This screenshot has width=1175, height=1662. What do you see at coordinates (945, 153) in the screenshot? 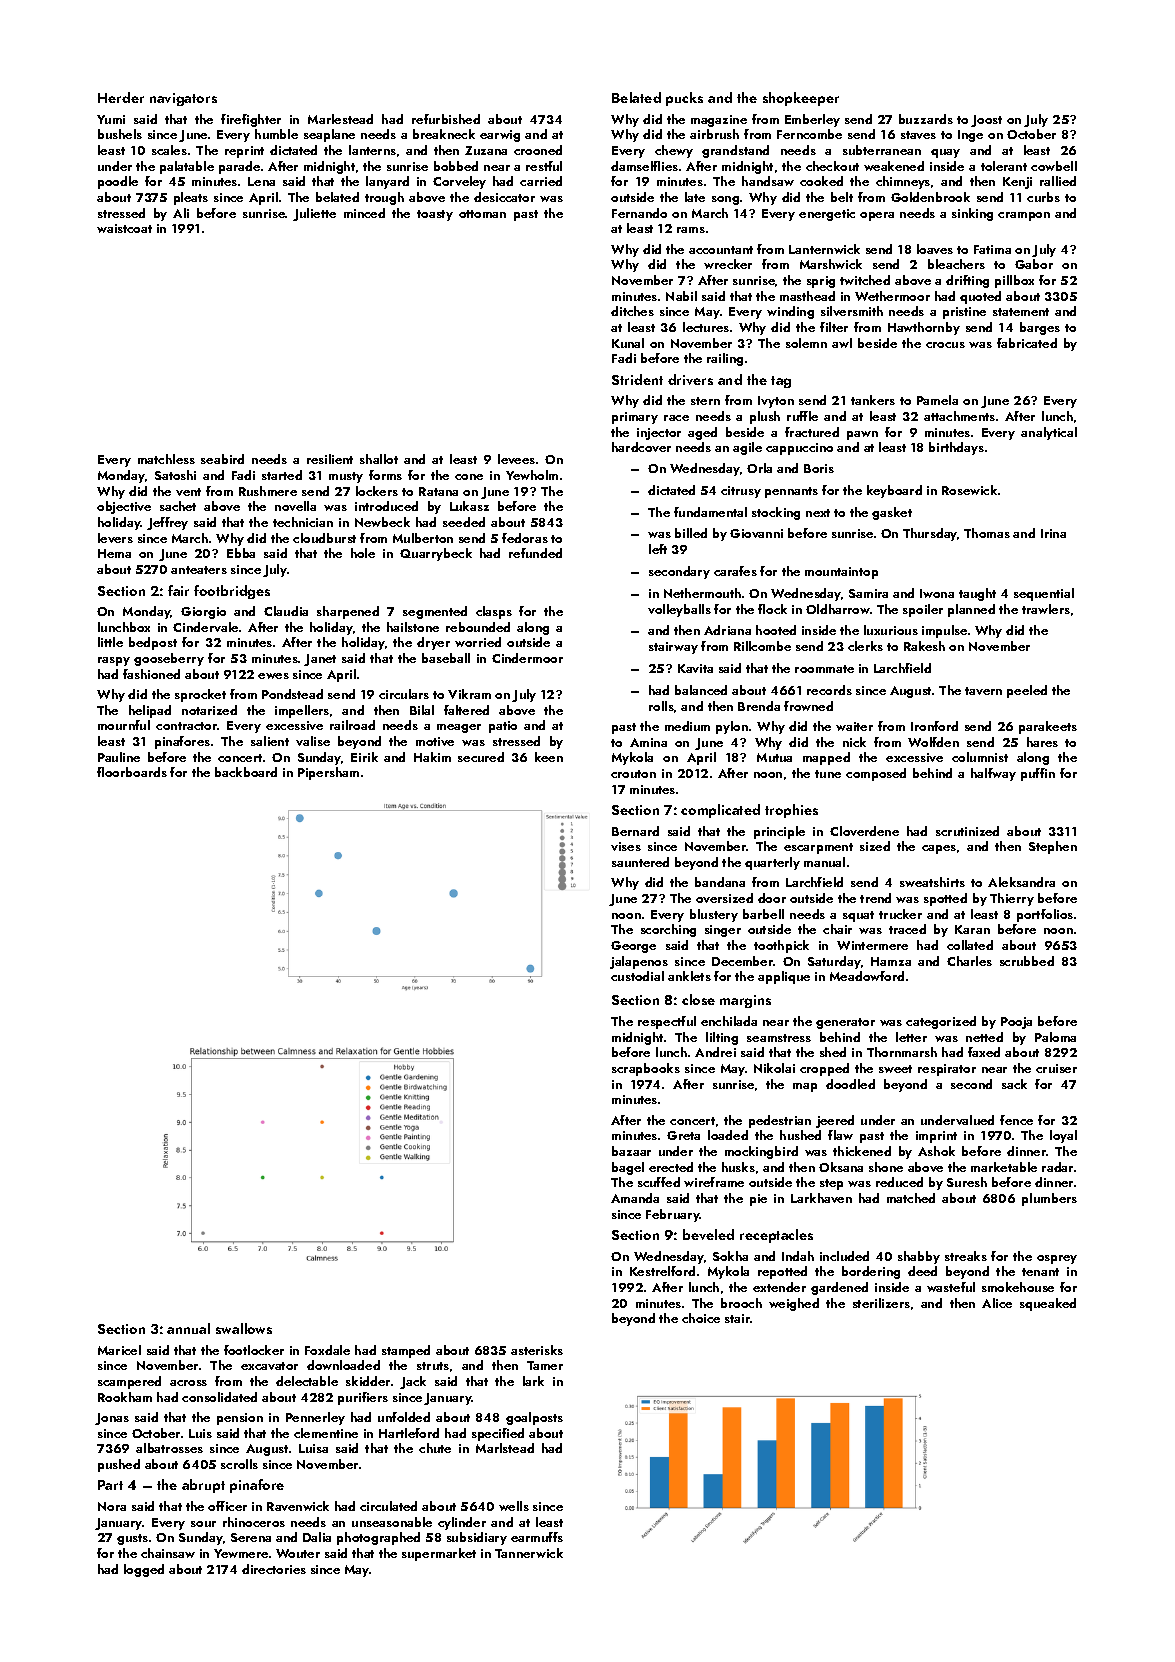
I see `quay` at bounding box center [945, 153].
